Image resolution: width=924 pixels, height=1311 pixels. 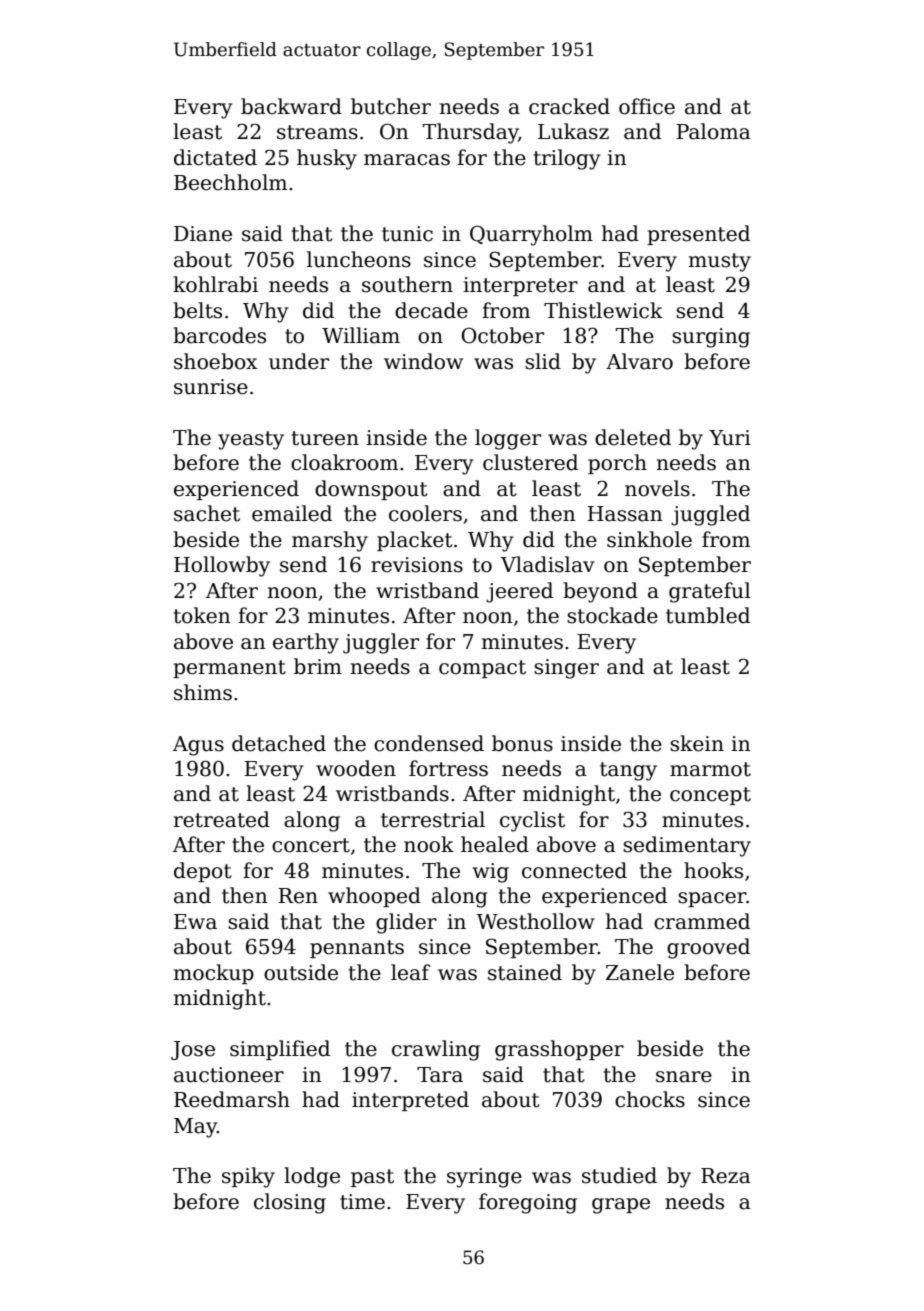 What do you see at coordinates (198, 746) in the screenshot?
I see `Agus` at bounding box center [198, 746].
